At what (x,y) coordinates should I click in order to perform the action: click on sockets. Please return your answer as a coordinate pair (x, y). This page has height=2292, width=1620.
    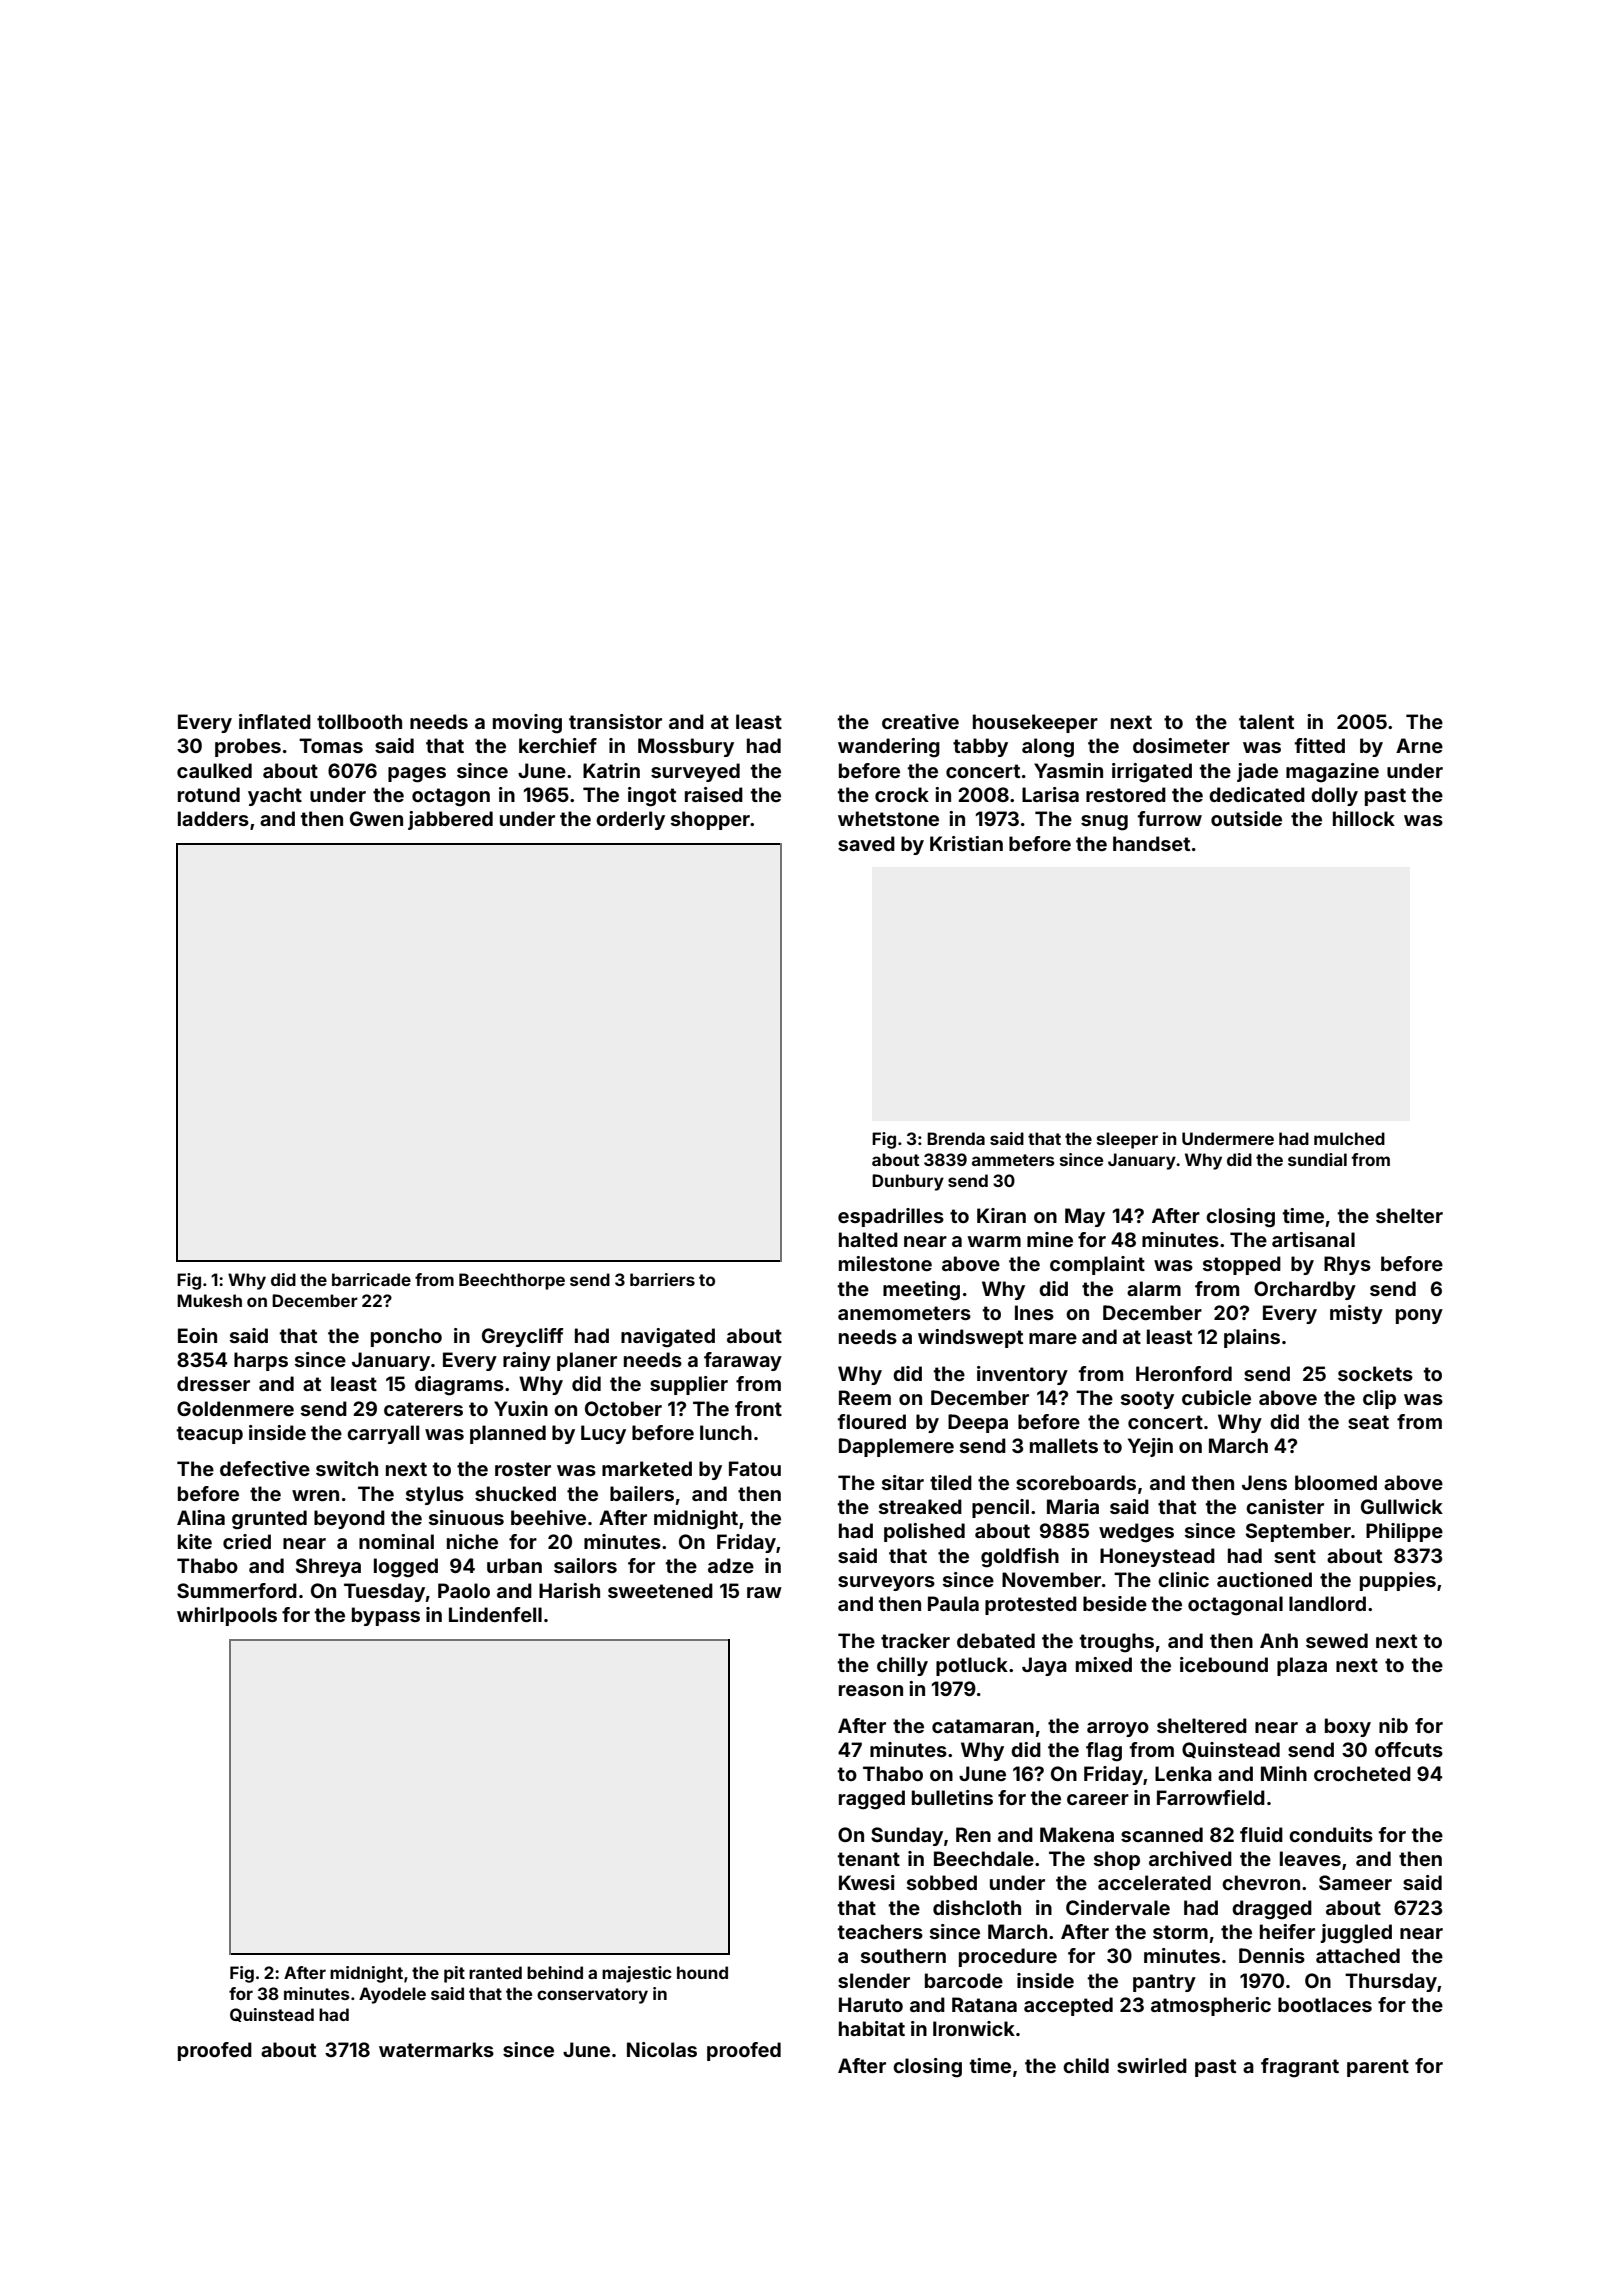
    Looking at the image, I should click on (1375, 1373).
